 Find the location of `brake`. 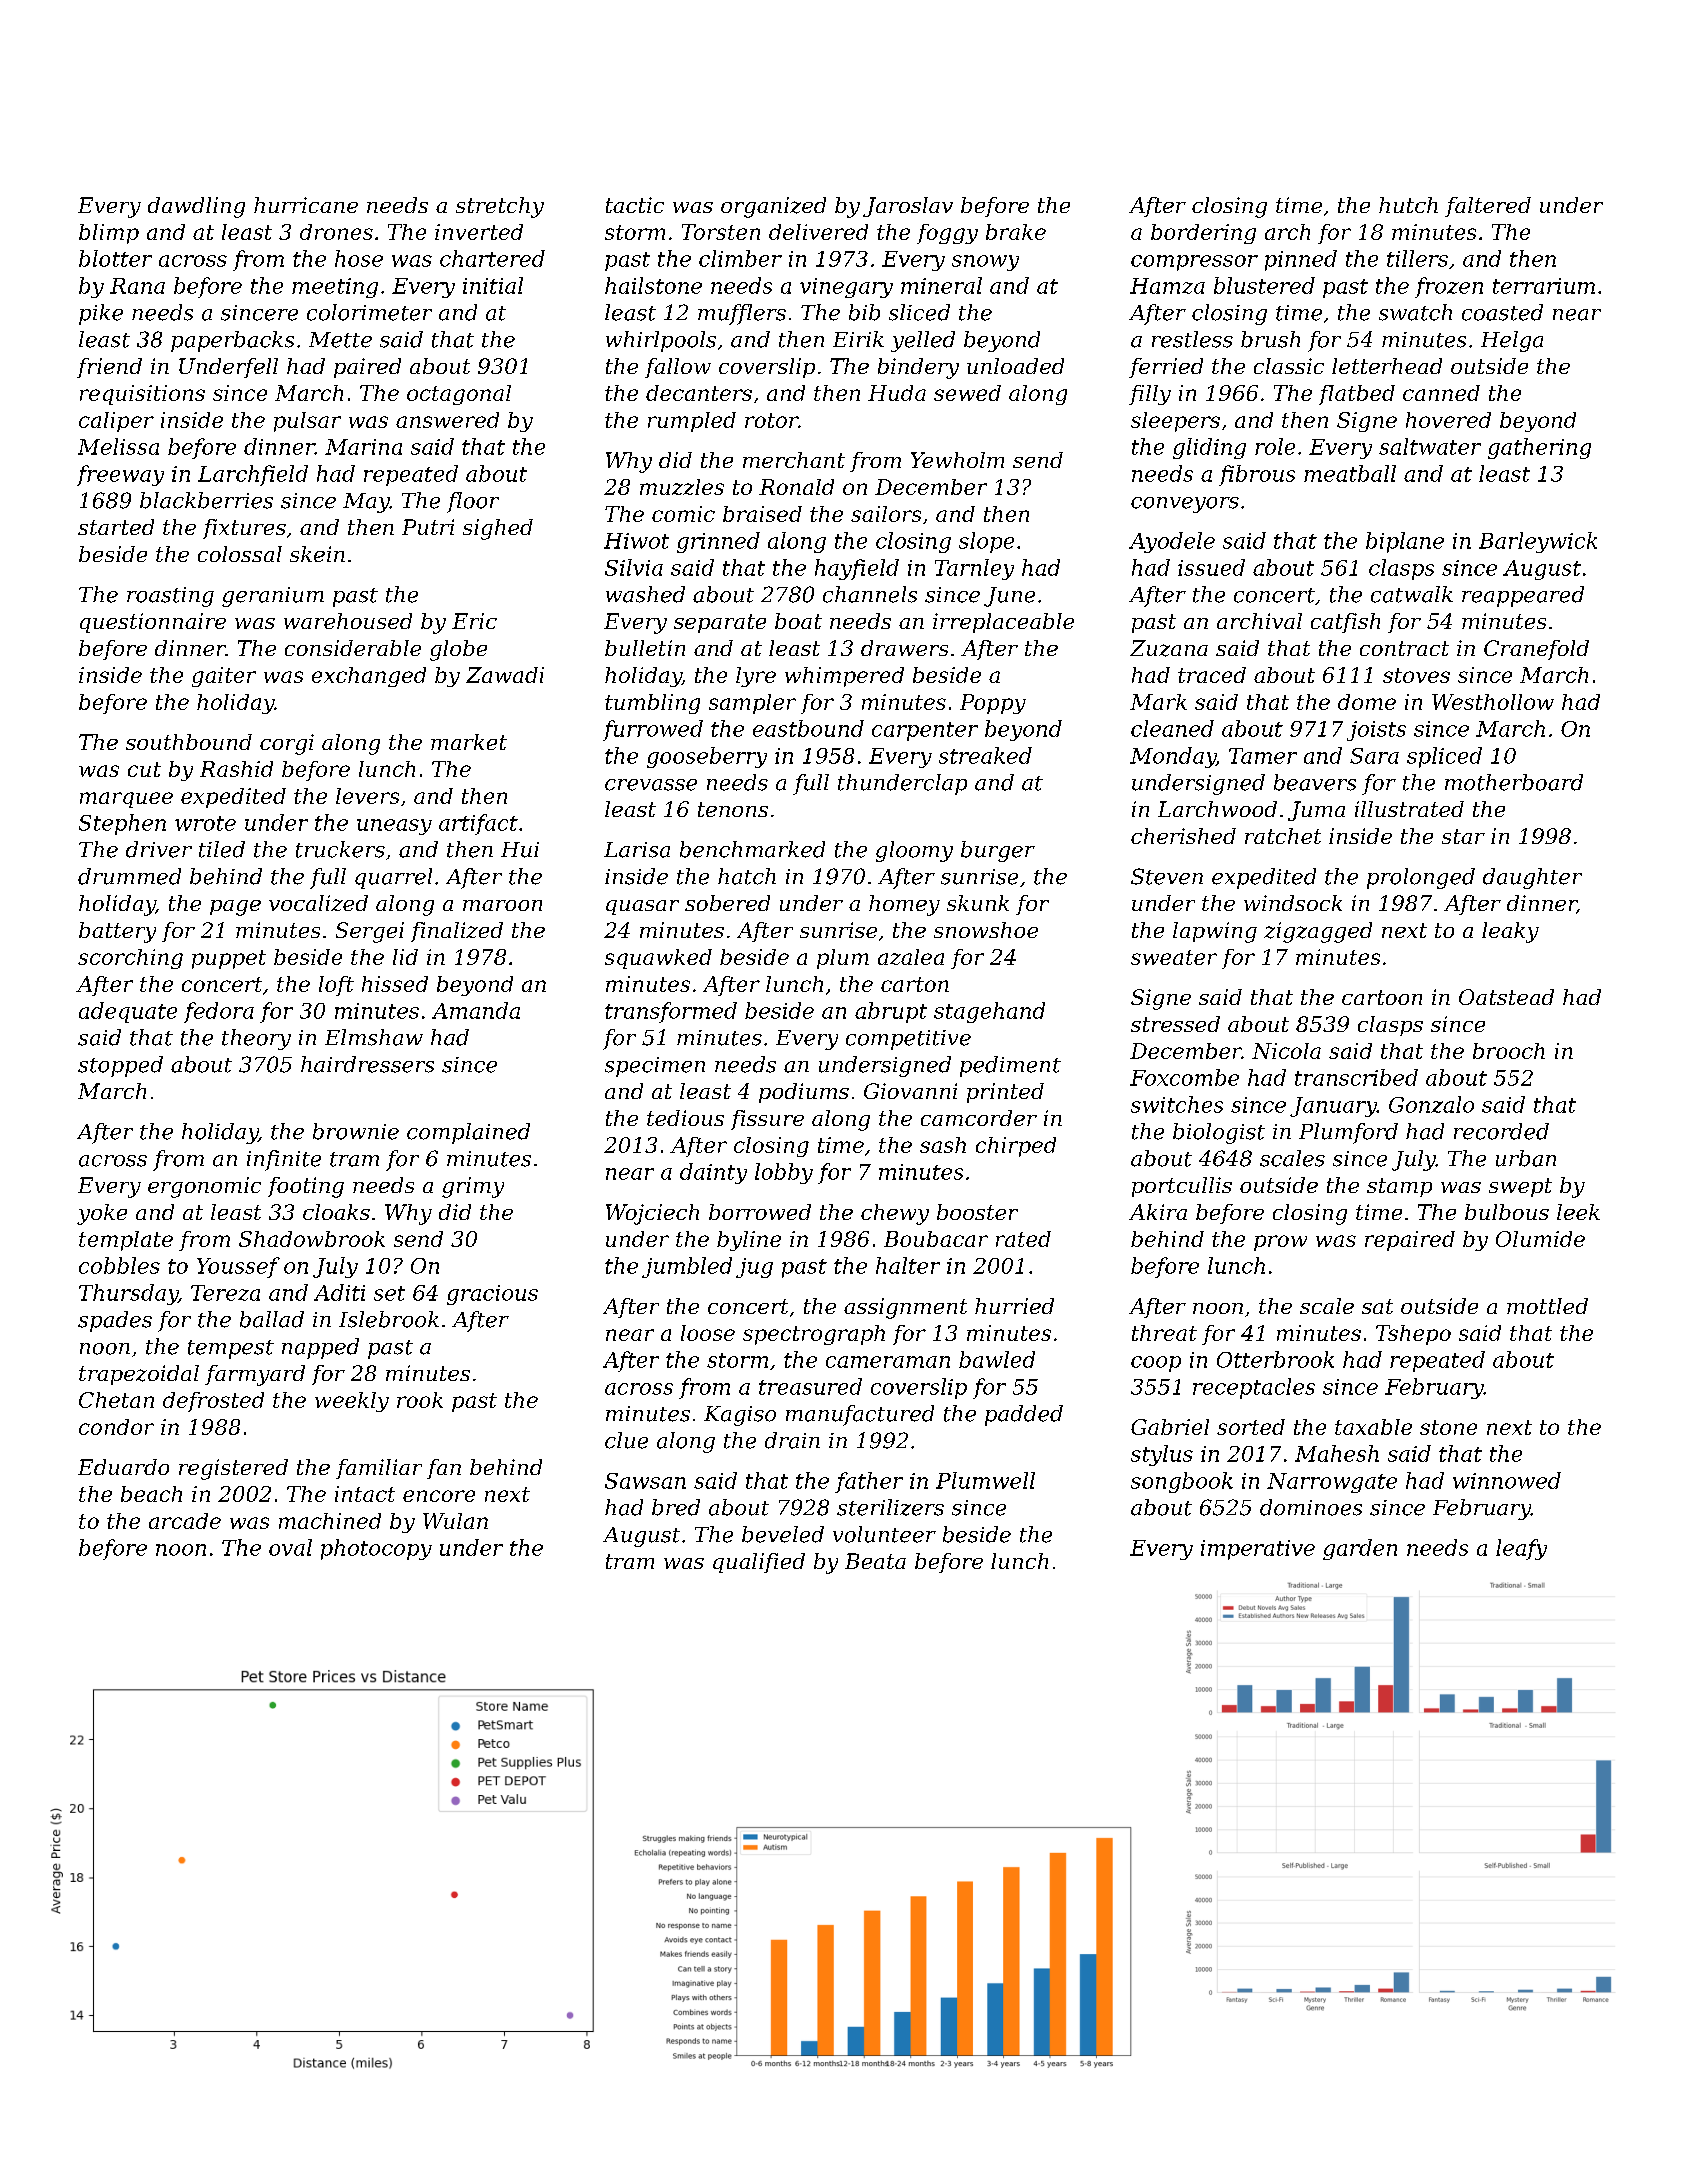

brake is located at coordinates (1016, 232).
